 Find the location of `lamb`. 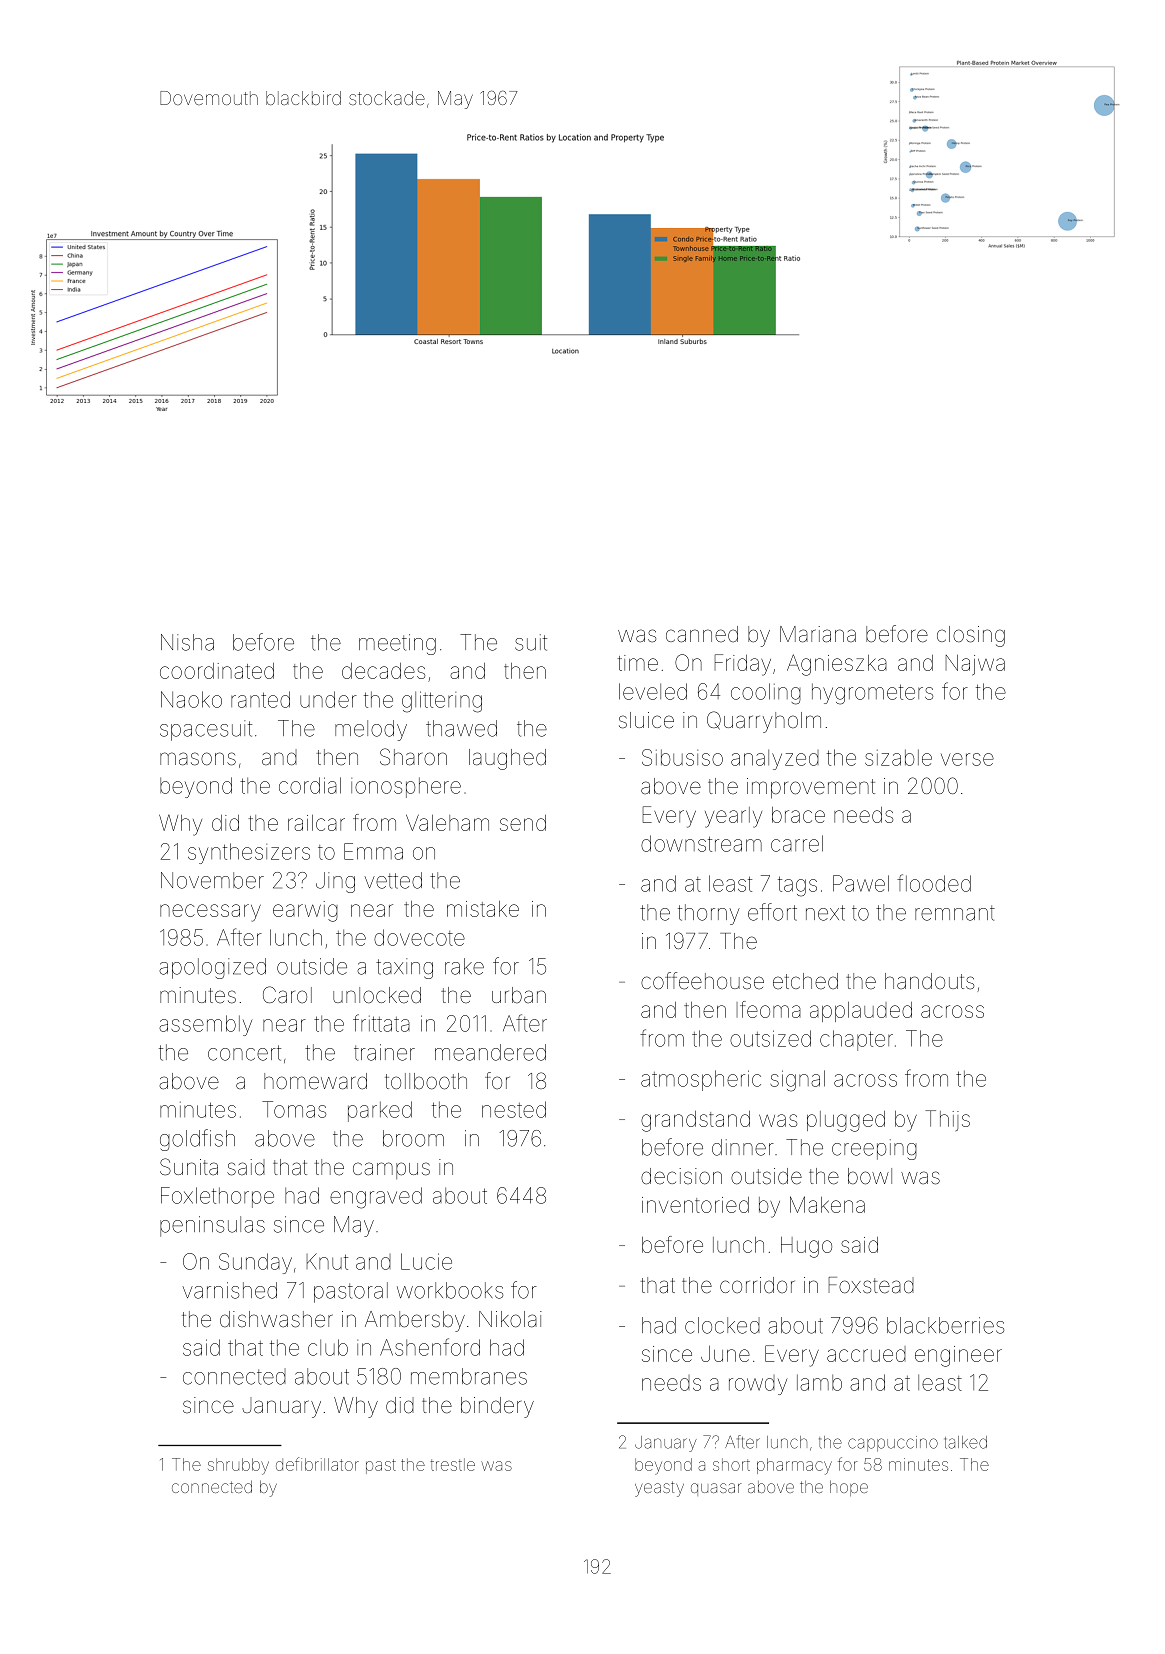

lamb is located at coordinates (819, 1382).
